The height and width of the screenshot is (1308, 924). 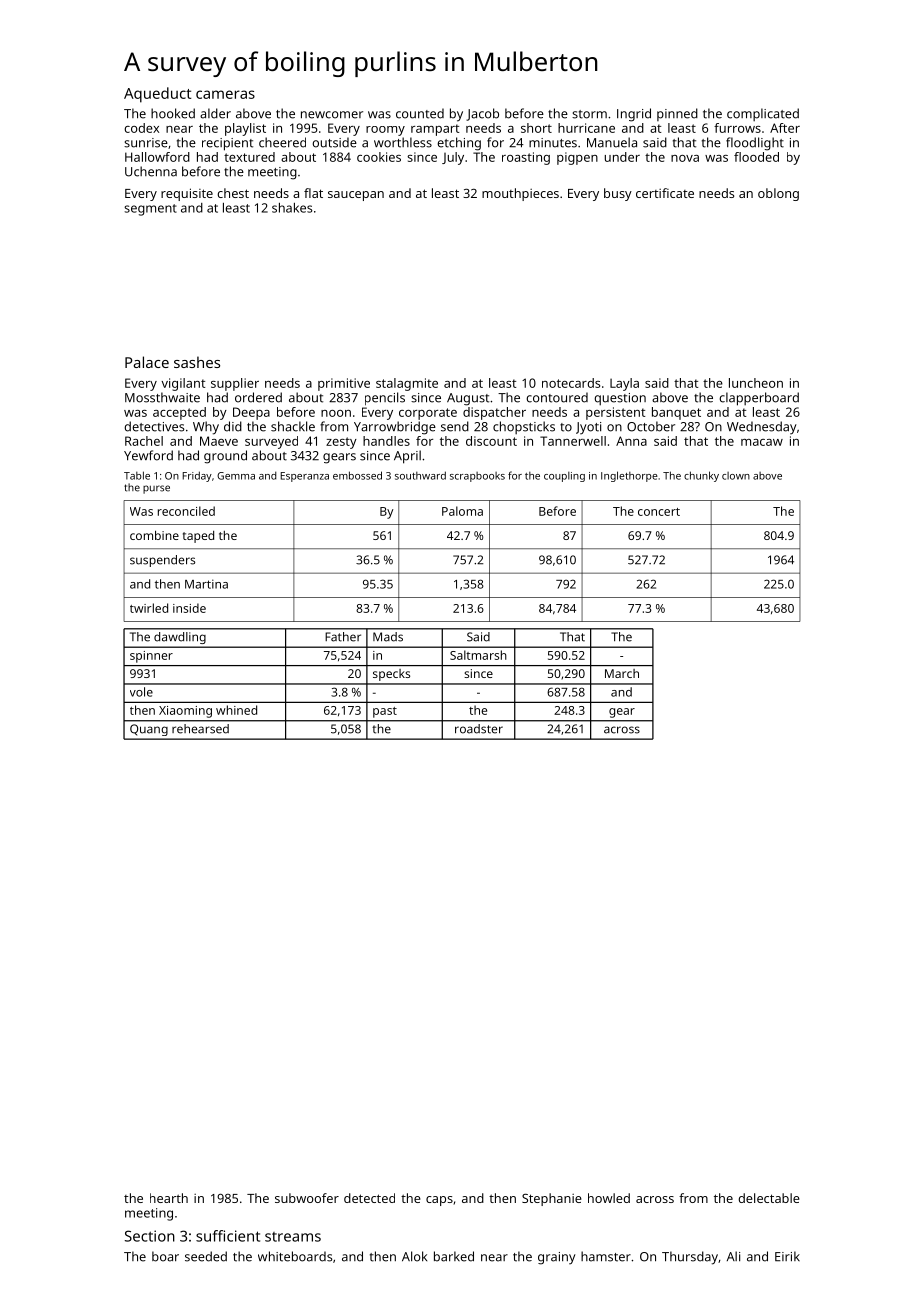 I want to click on mouthpieces, so click(x=520, y=194).
